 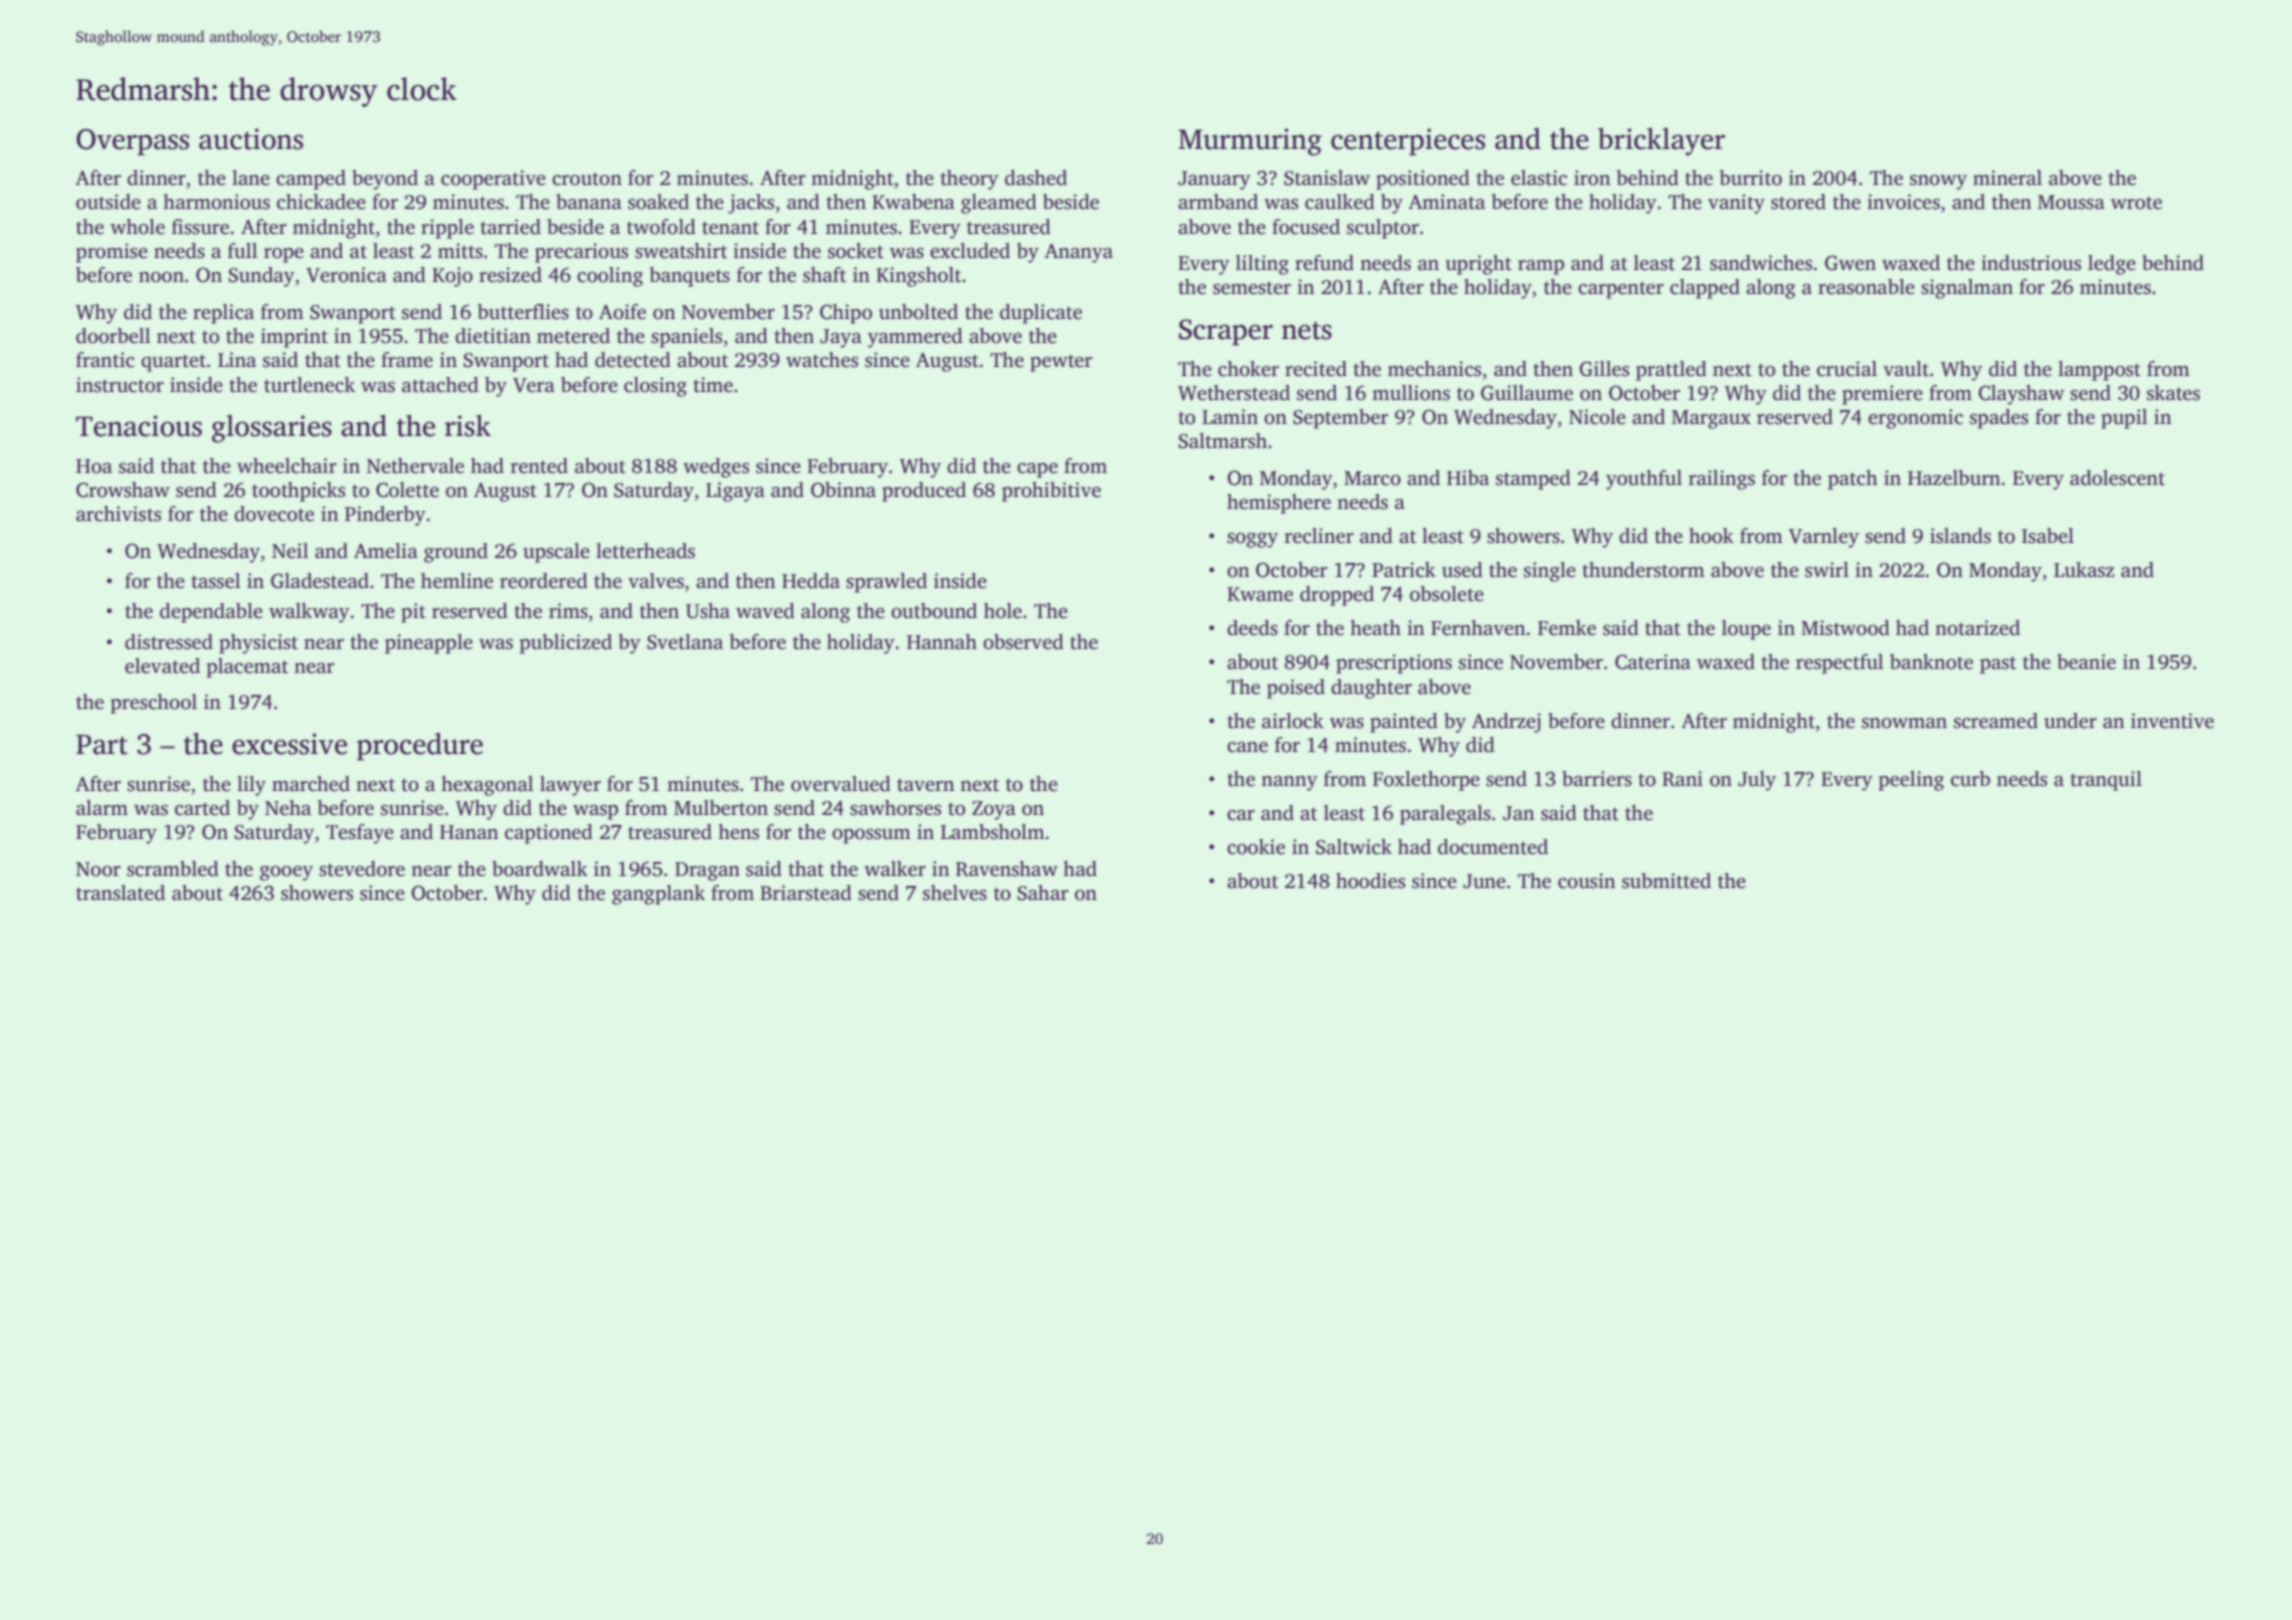 What do you see at coordinates (811, 581) in the screenshot?
I see `Hedda` at bounding box center [811, 581].
